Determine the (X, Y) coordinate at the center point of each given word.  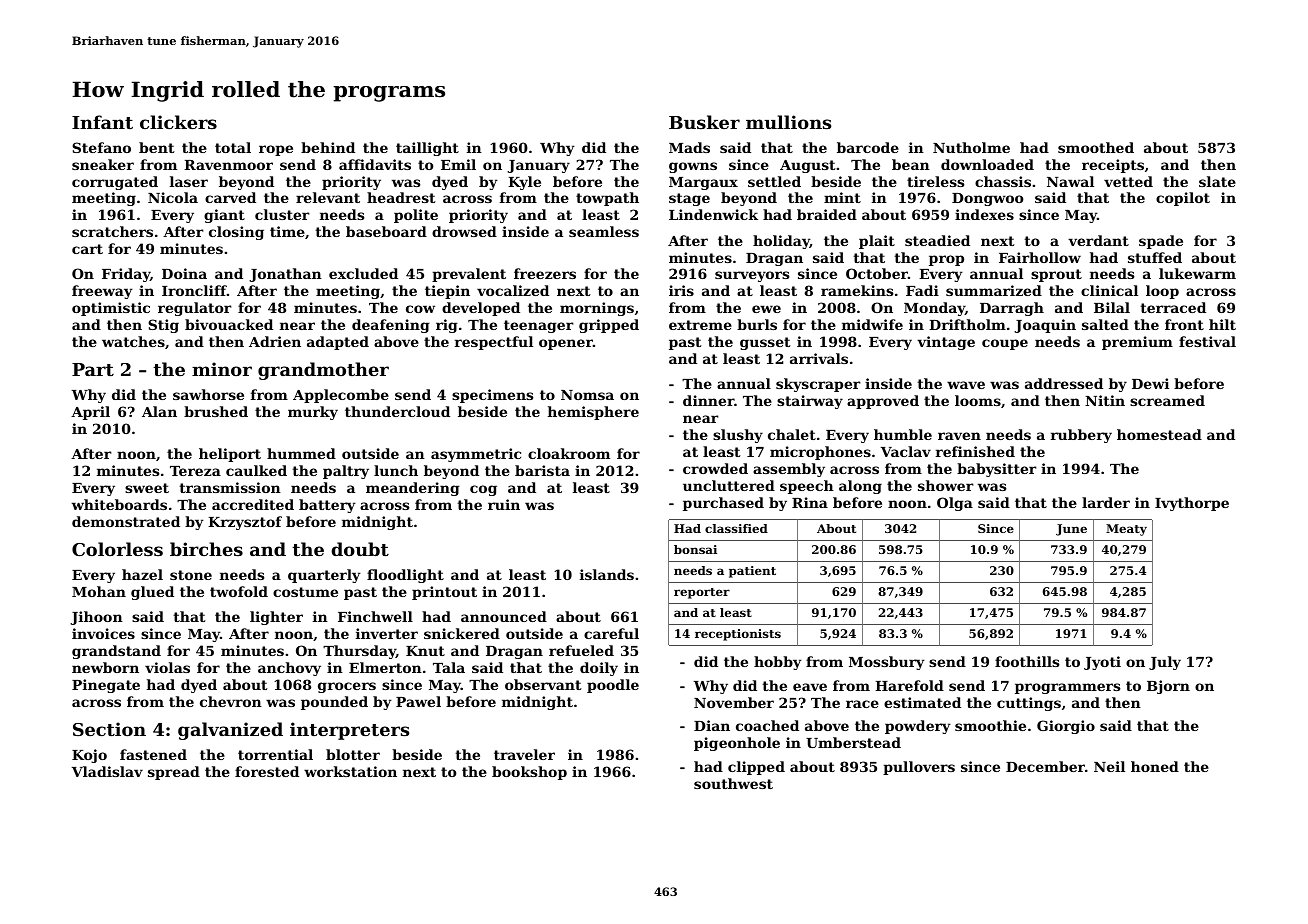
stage (689, 199)
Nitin (1105, 400)
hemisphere (593, 413)
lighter (276, 618)
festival (1207, 341)
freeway (102, 292)
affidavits (375, 164)
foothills (1027, 661)
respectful (494, 343)
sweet (147, 488)
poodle (613, 686)
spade (1161, 242)
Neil (1109, 766)
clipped (756, 768)
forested (267, 771)
